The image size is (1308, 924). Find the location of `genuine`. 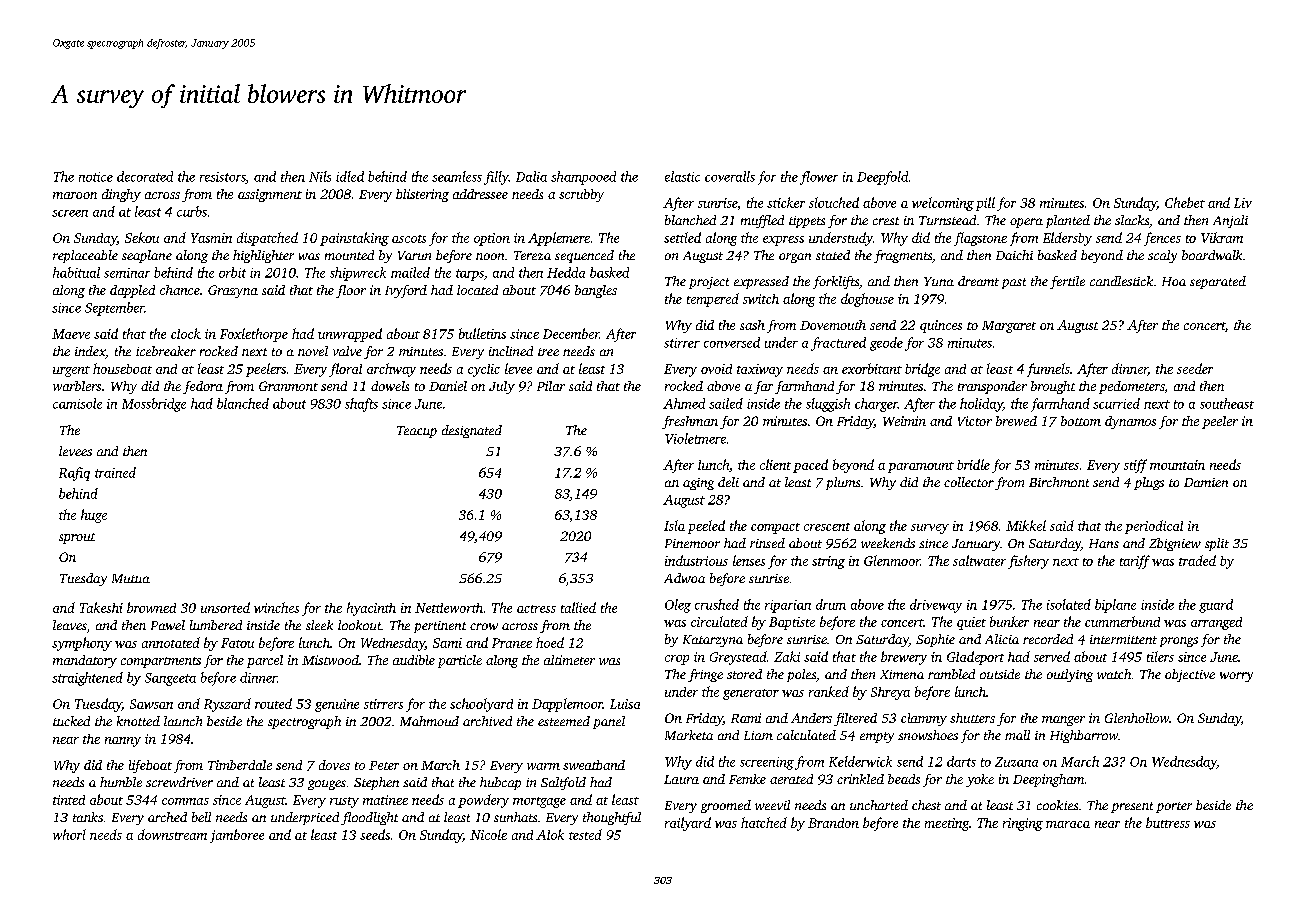

genuine is located at coordinates (337, 705).
